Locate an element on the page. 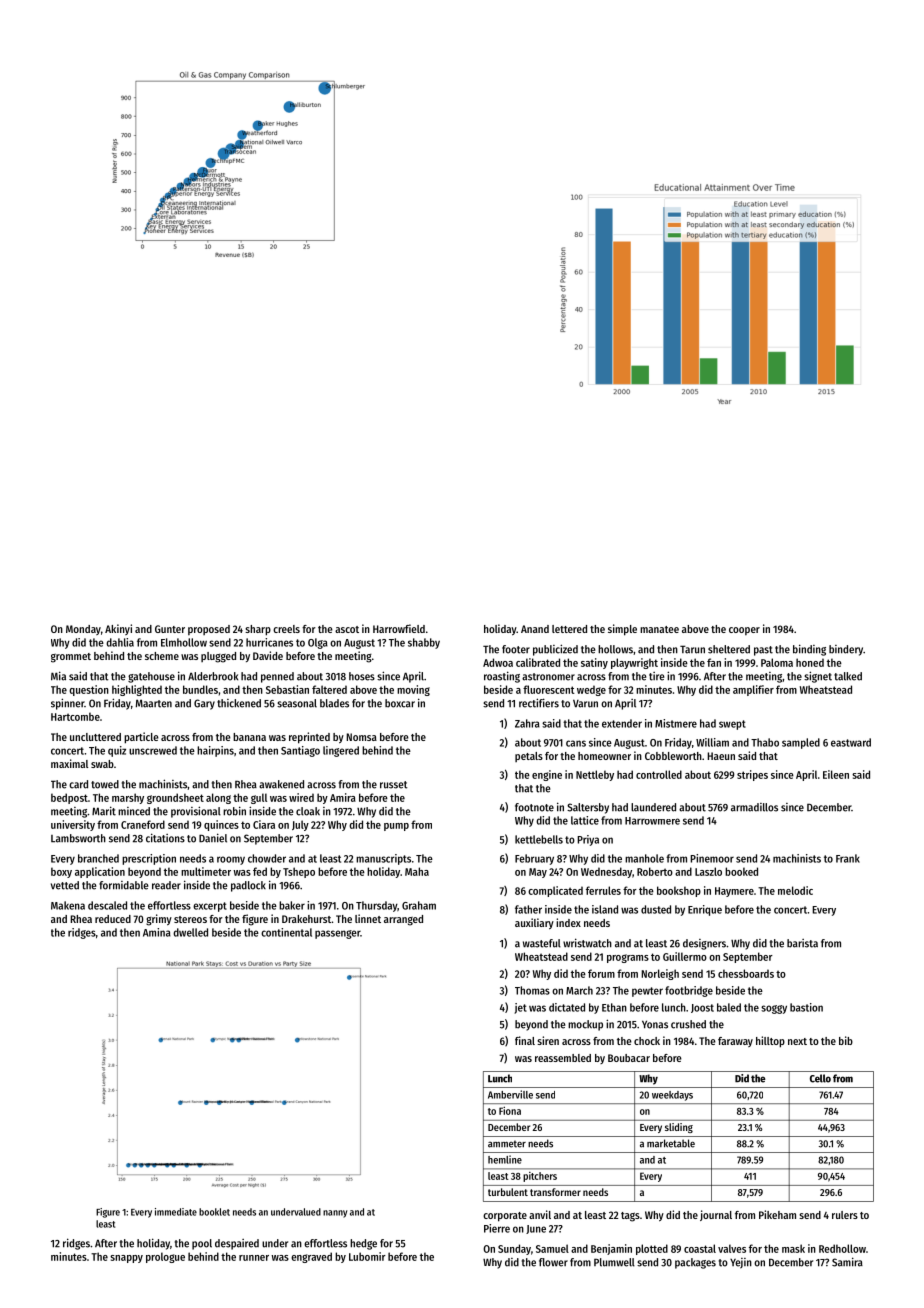 This image has height=1308, width=924. dusted is located at coordinates (656, 909).
